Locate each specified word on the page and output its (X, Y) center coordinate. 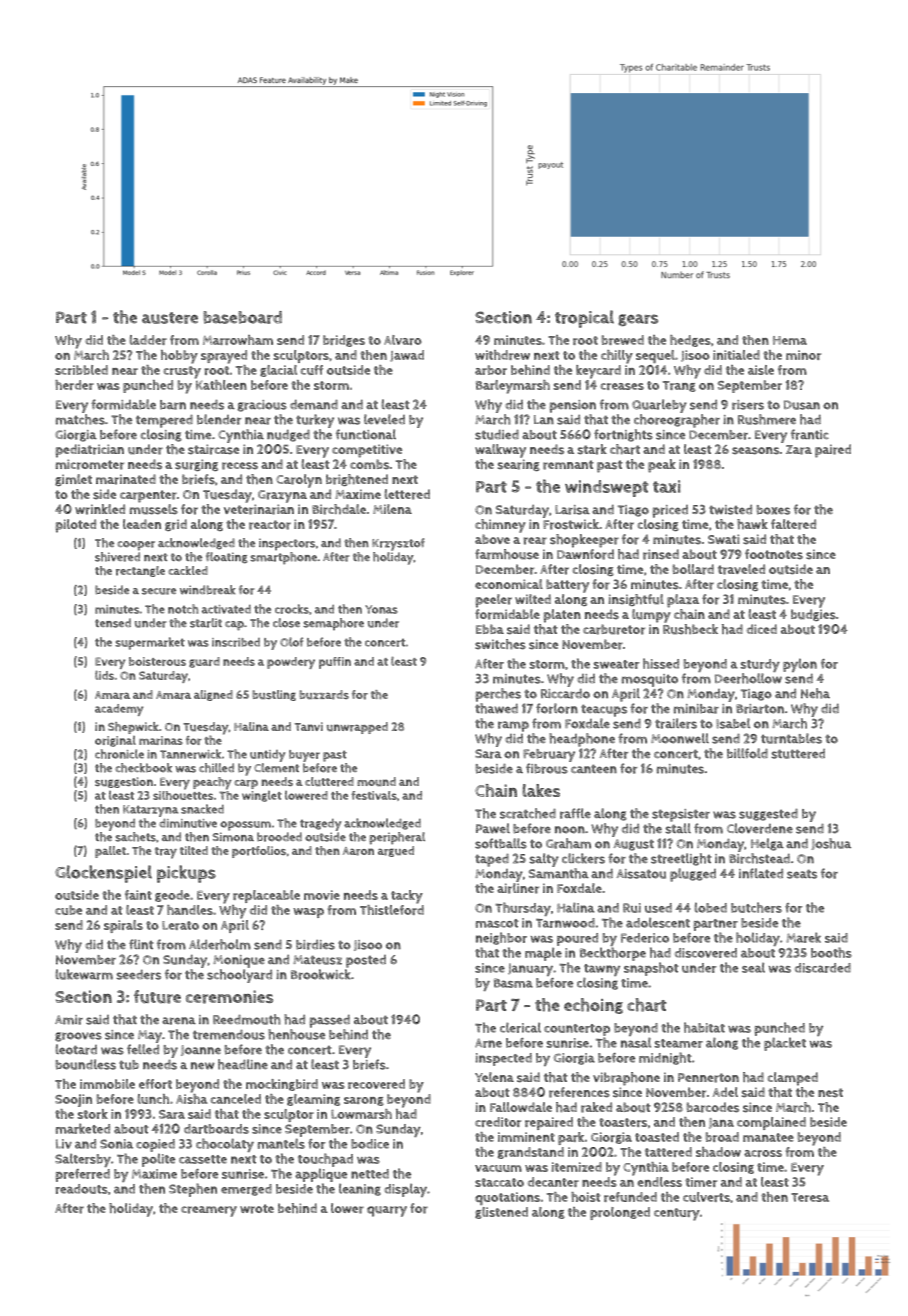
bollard (693, 569)
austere (170, 318)
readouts (81, 1189)
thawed (496, 708)
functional (366, 434)
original (115, 741)
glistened (501, 1213)
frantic (810, 434)
